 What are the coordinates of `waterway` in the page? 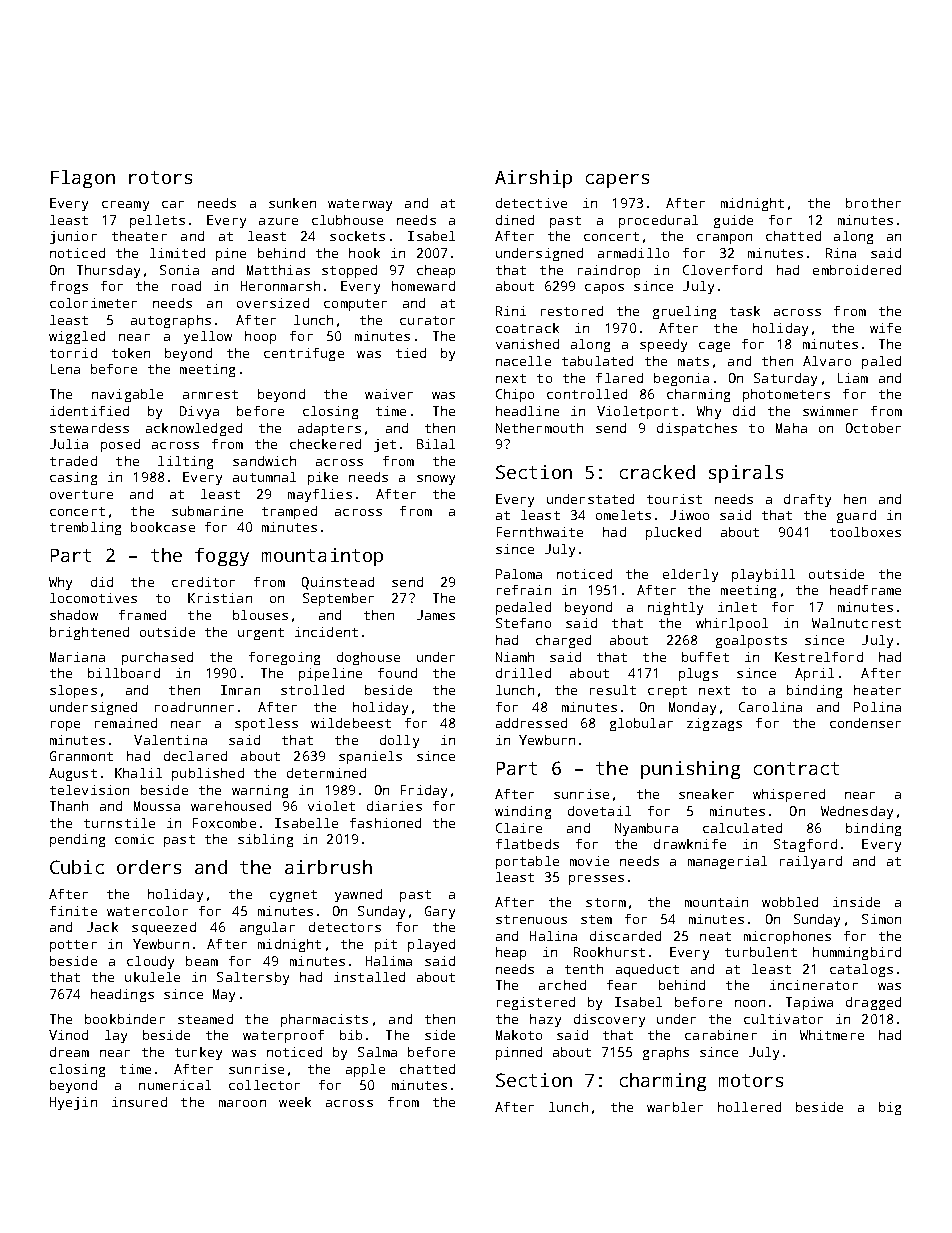 It's located at (360, 205).
